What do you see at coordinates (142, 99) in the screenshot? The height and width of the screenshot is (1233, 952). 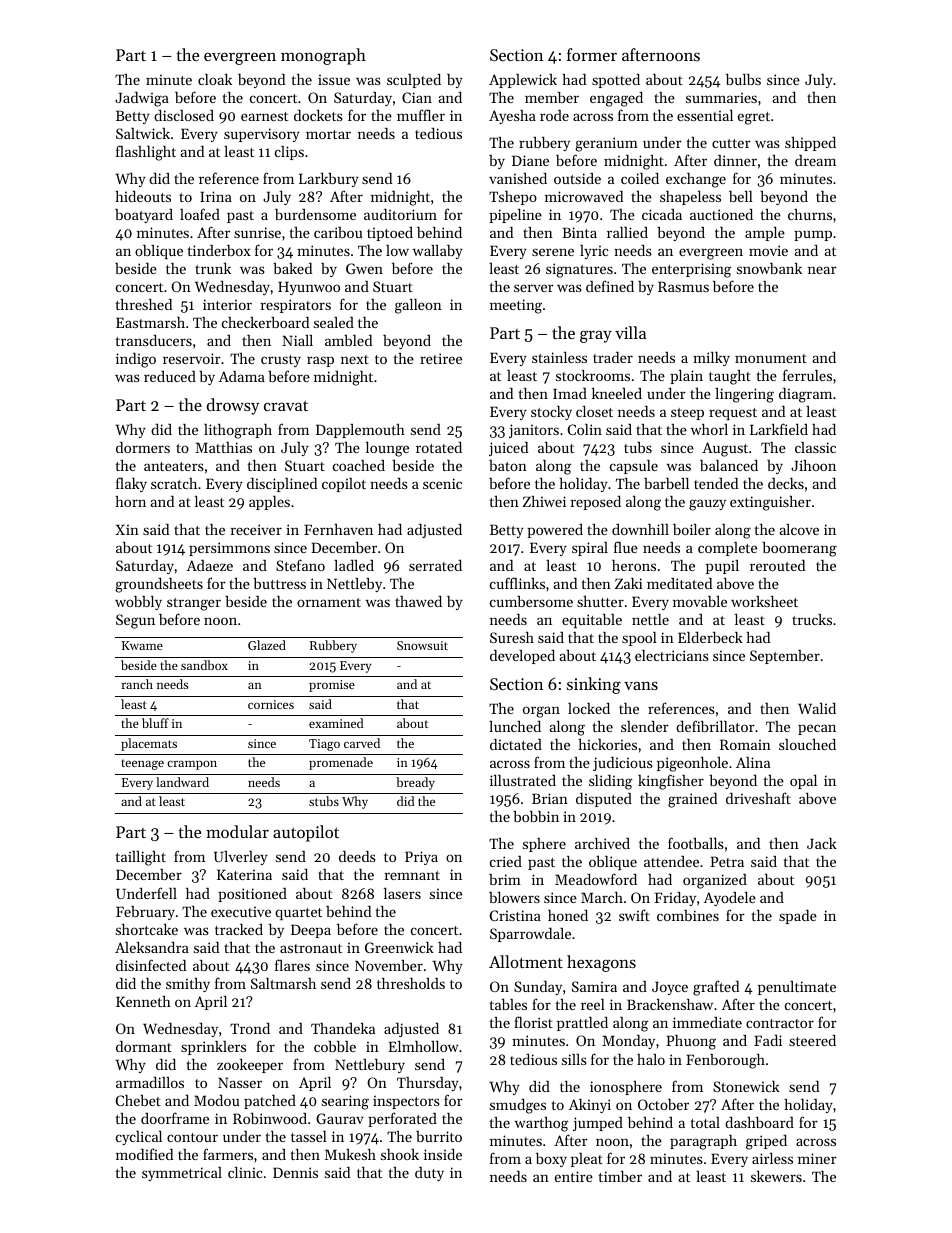 I see `Jadwiga` at bounding box center [142, 99].
